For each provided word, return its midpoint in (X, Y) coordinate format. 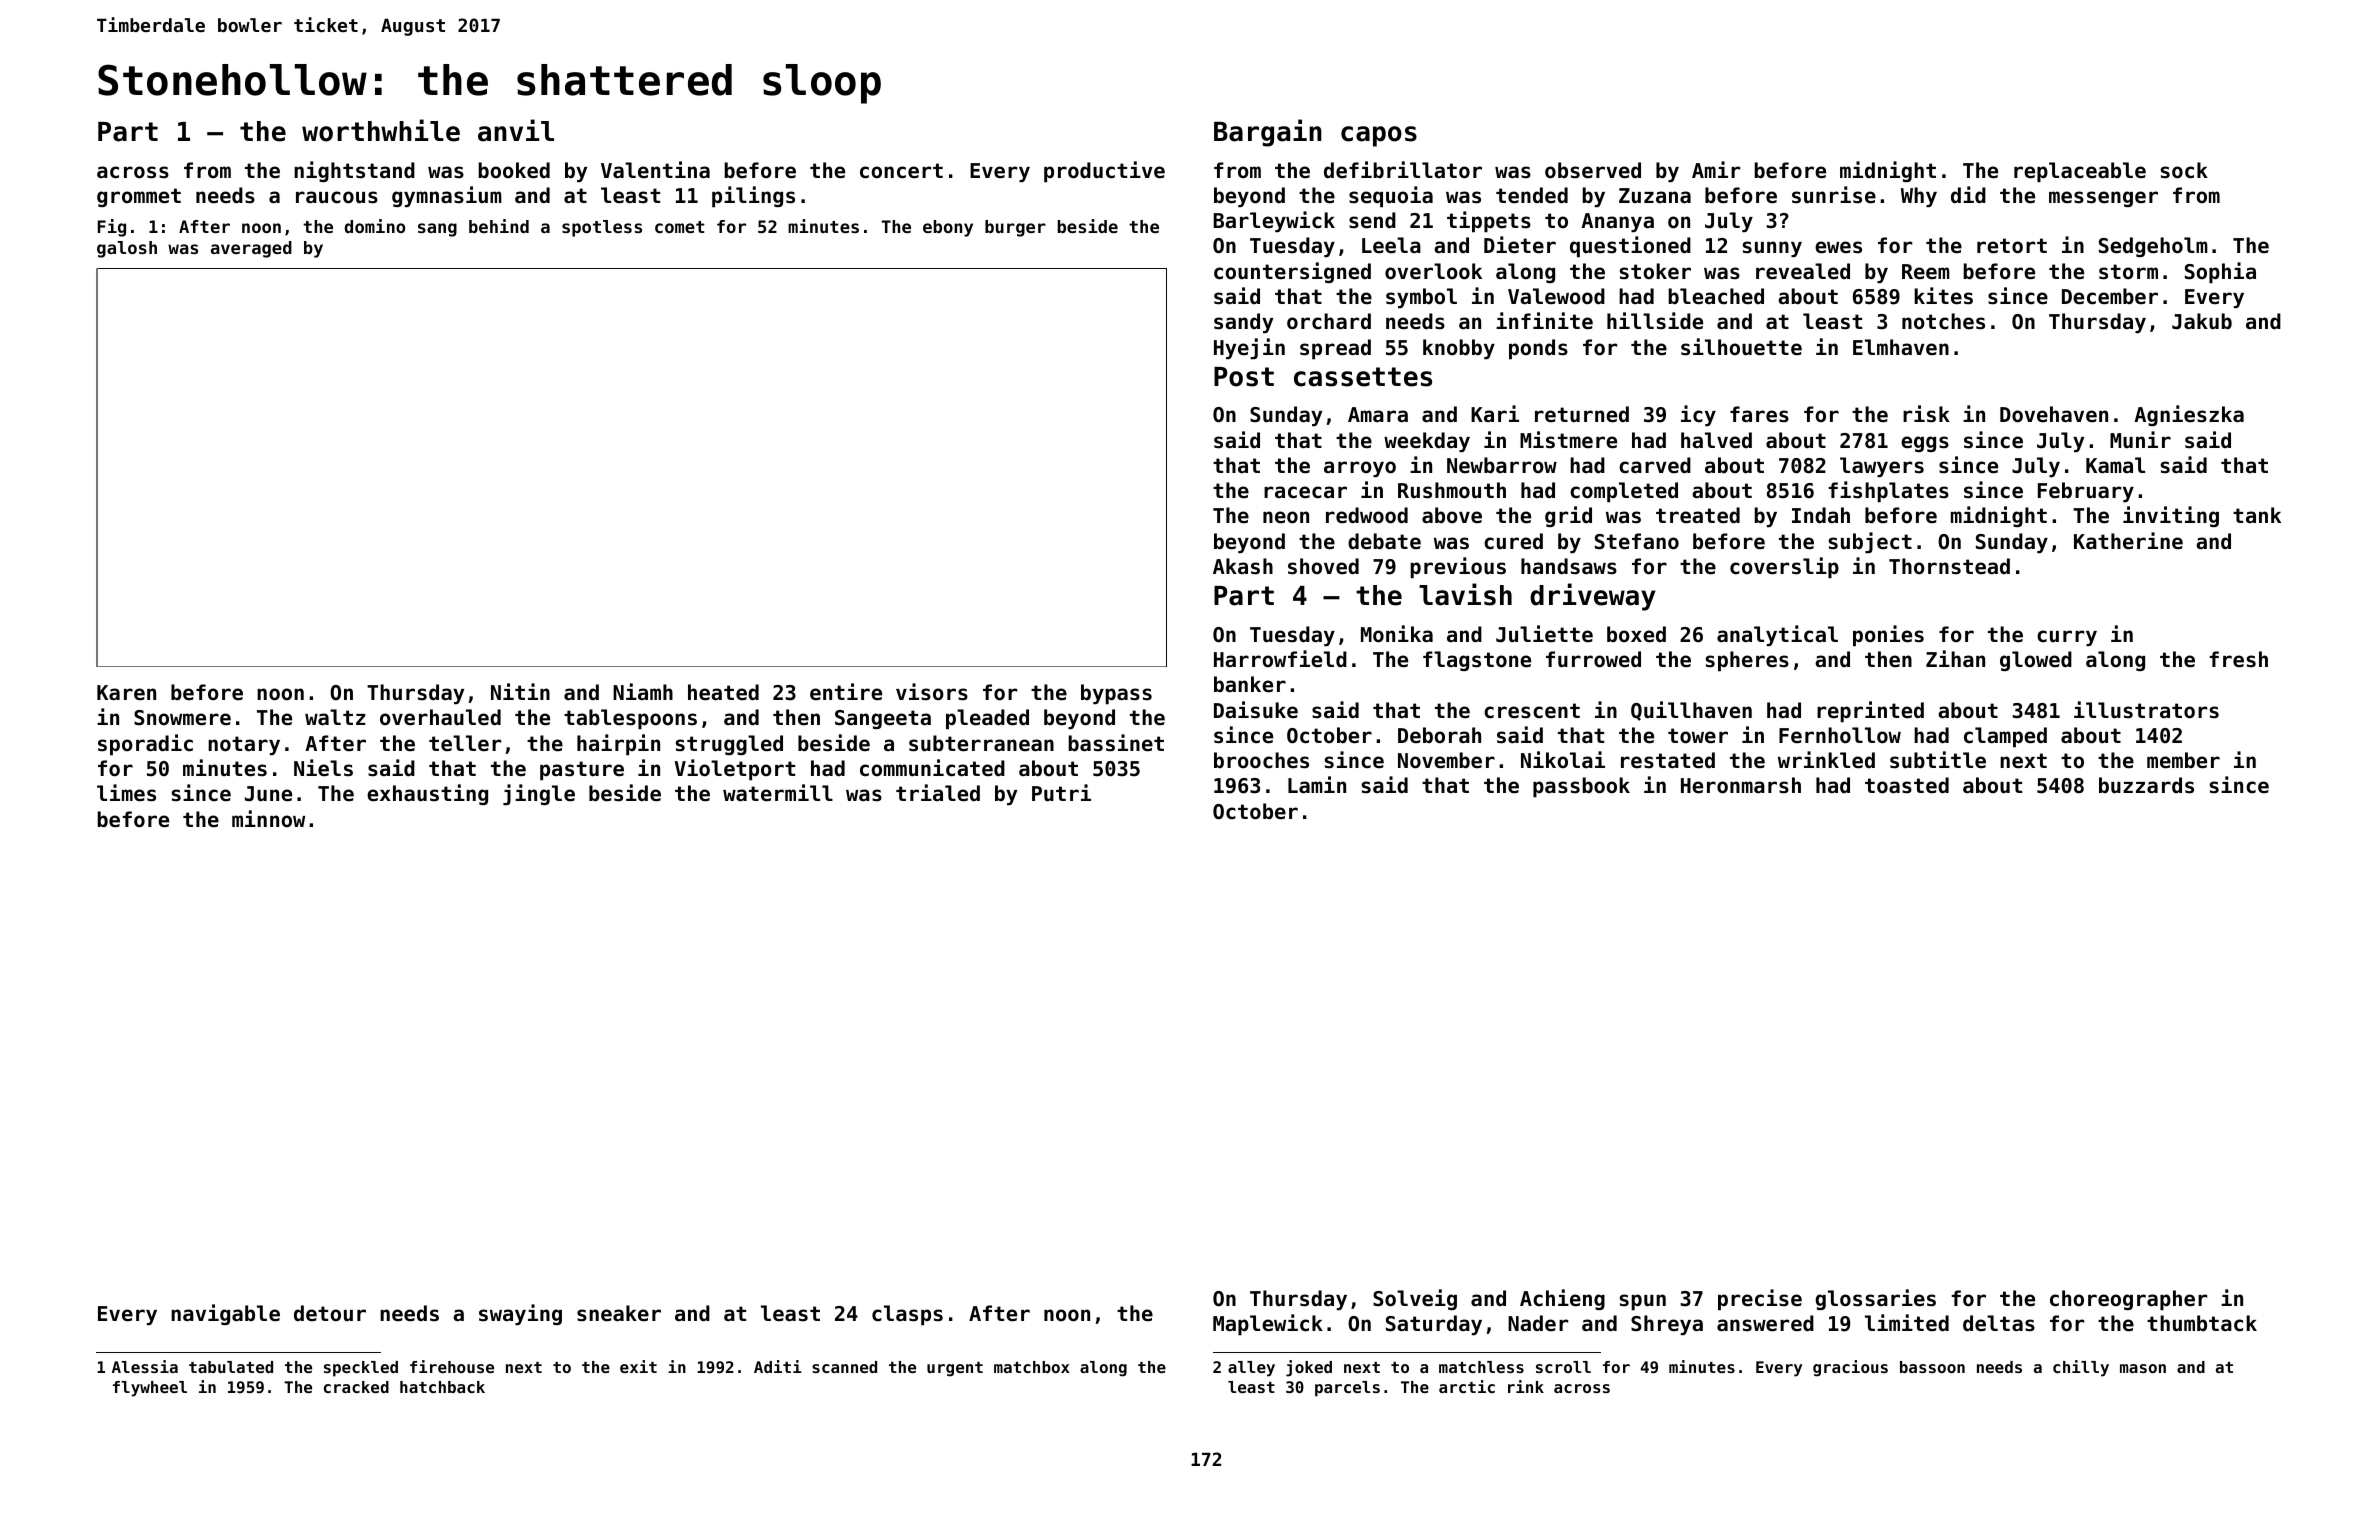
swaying (520, 1314)
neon (1286, 517)
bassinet (1116, 743)
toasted (1907, 785)
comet (679, 227)
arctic (1467, 1386)
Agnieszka (2189, 415)
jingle (539, 794)
